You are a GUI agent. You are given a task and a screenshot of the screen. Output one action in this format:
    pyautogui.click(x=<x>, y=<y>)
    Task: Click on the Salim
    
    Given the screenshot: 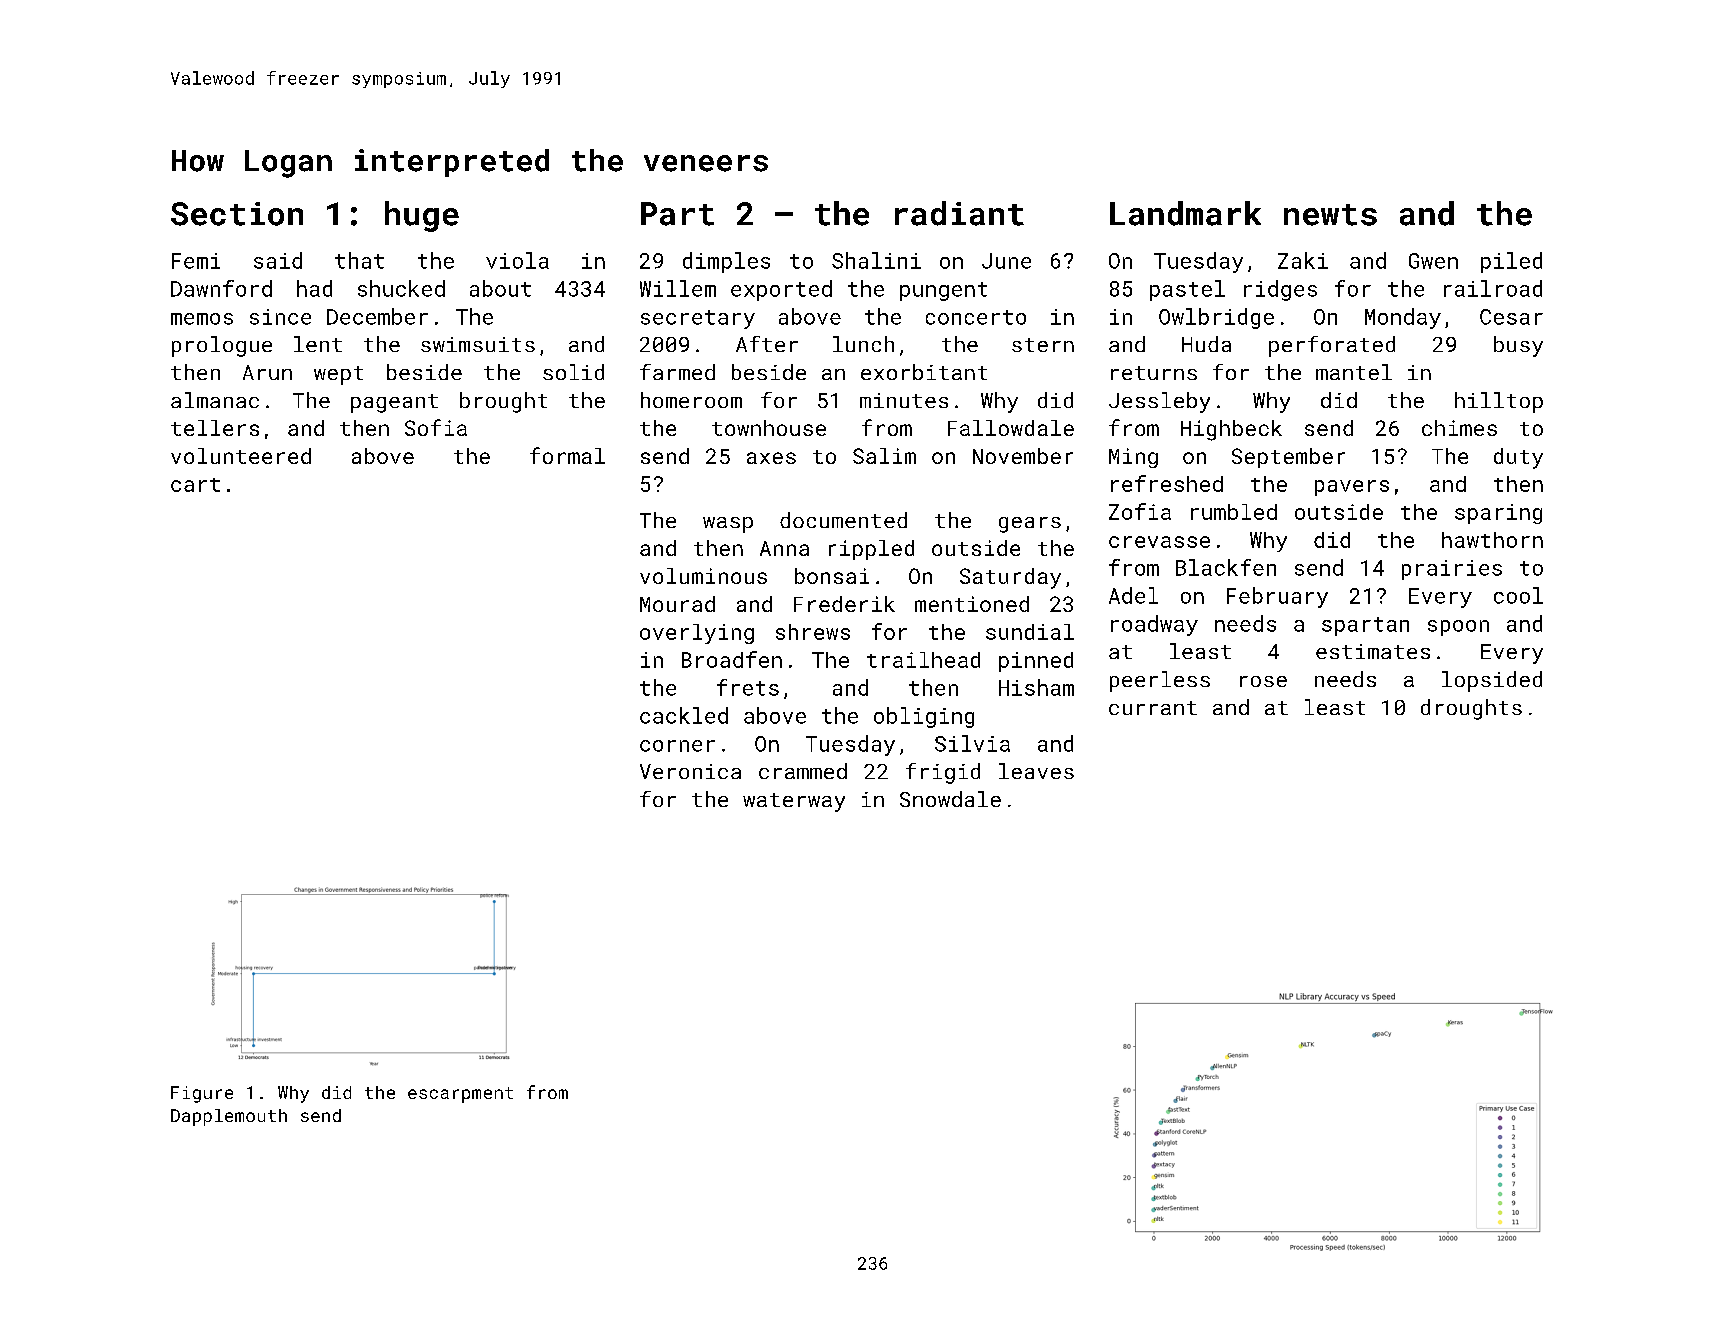 What is the action you would take?
    pyautogui.click(x=884, y=456)
